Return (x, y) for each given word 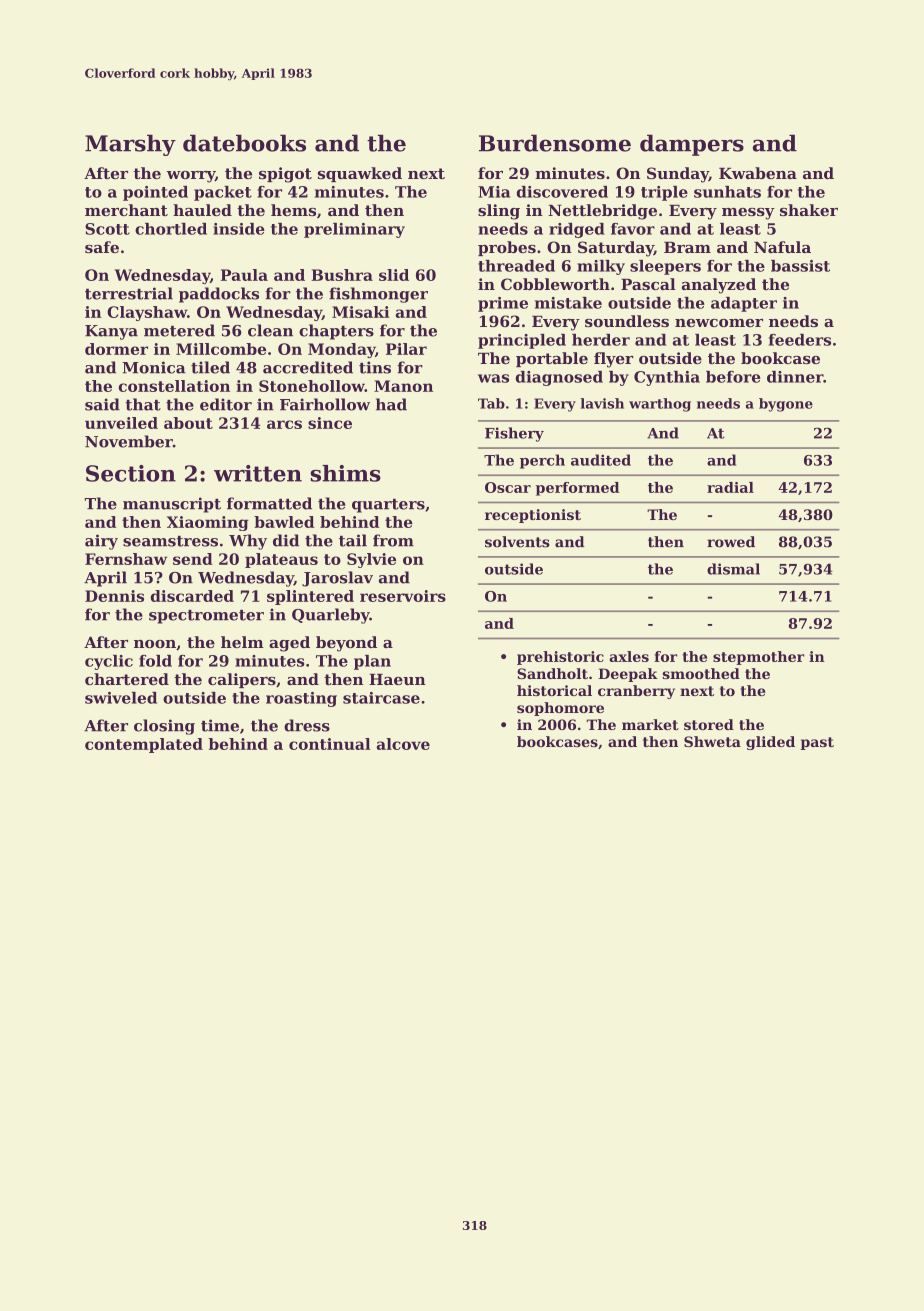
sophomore (560, 709)
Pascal (648, 284)
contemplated (144, 745)
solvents (517, 542)
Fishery (514, 434)
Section (131, 473)
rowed (731, 542)
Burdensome (555, 143)
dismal (733, 569)
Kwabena (758, 173)
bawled (284, 522)
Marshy (130, 145)
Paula (244, 275)
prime (503, 304)
